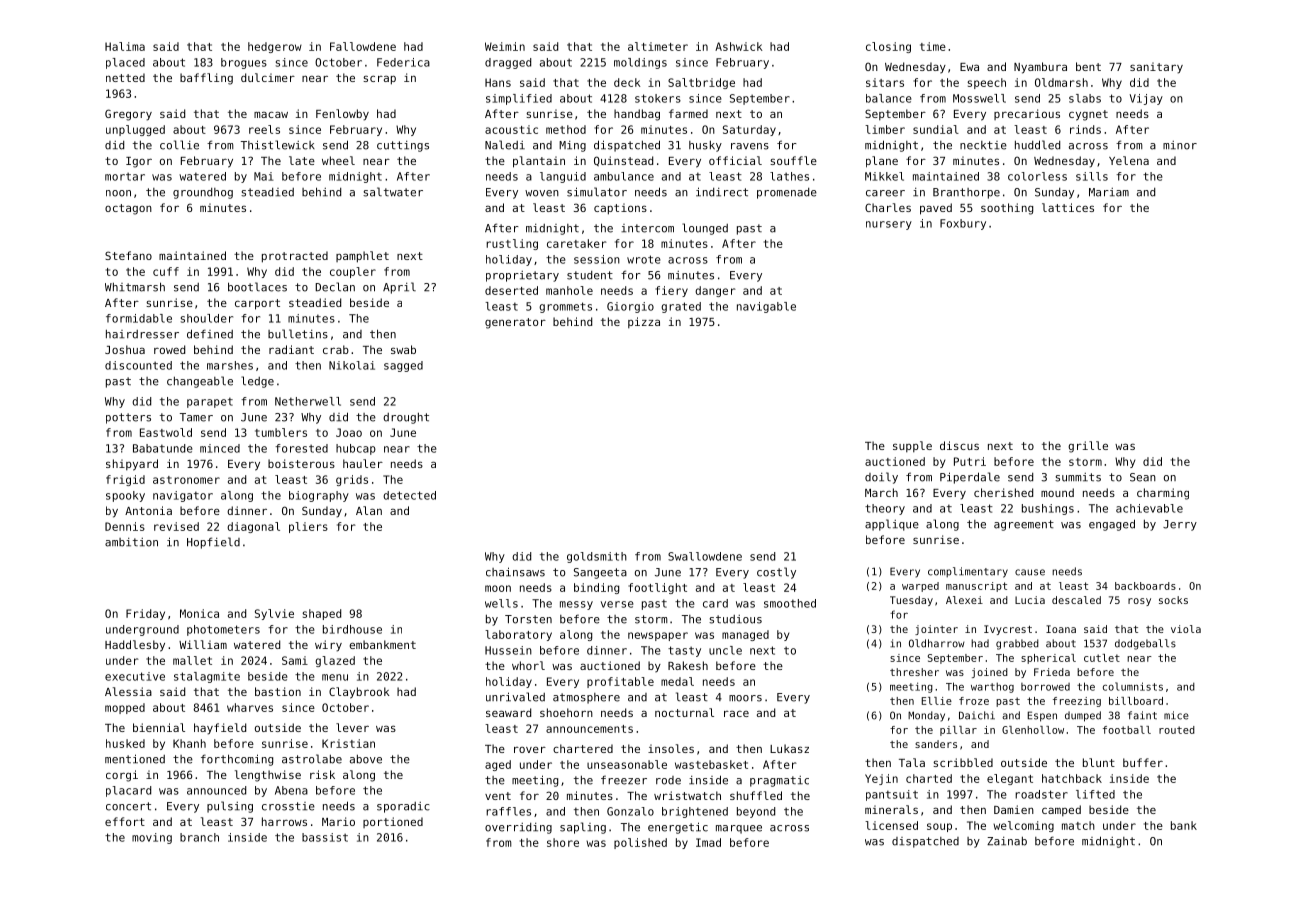 The width and height of the document is (1308, 924). I want to click on Foxbury, so click(963, 224).
